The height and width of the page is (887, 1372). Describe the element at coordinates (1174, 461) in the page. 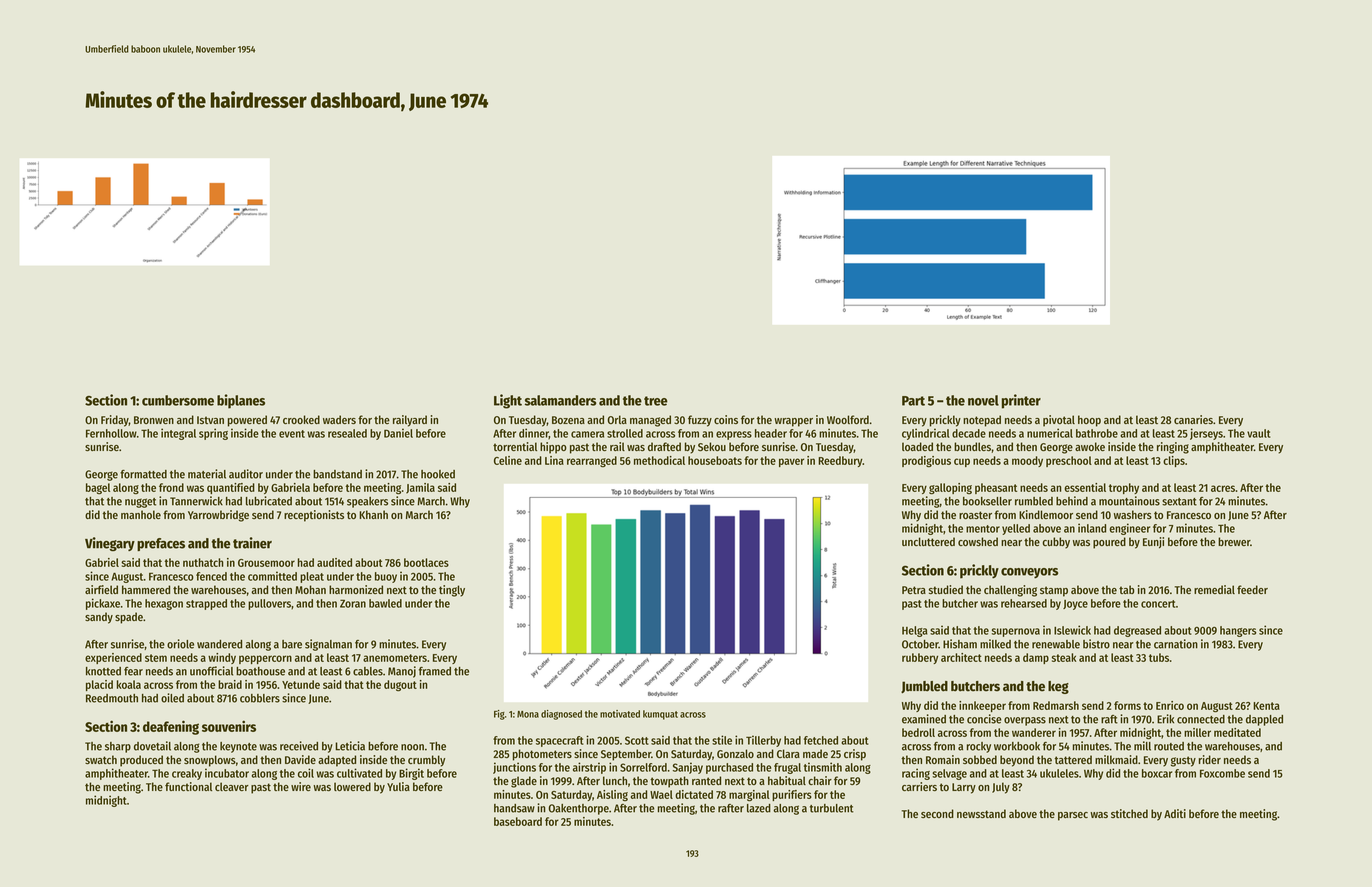

I see `clips` at that location.
